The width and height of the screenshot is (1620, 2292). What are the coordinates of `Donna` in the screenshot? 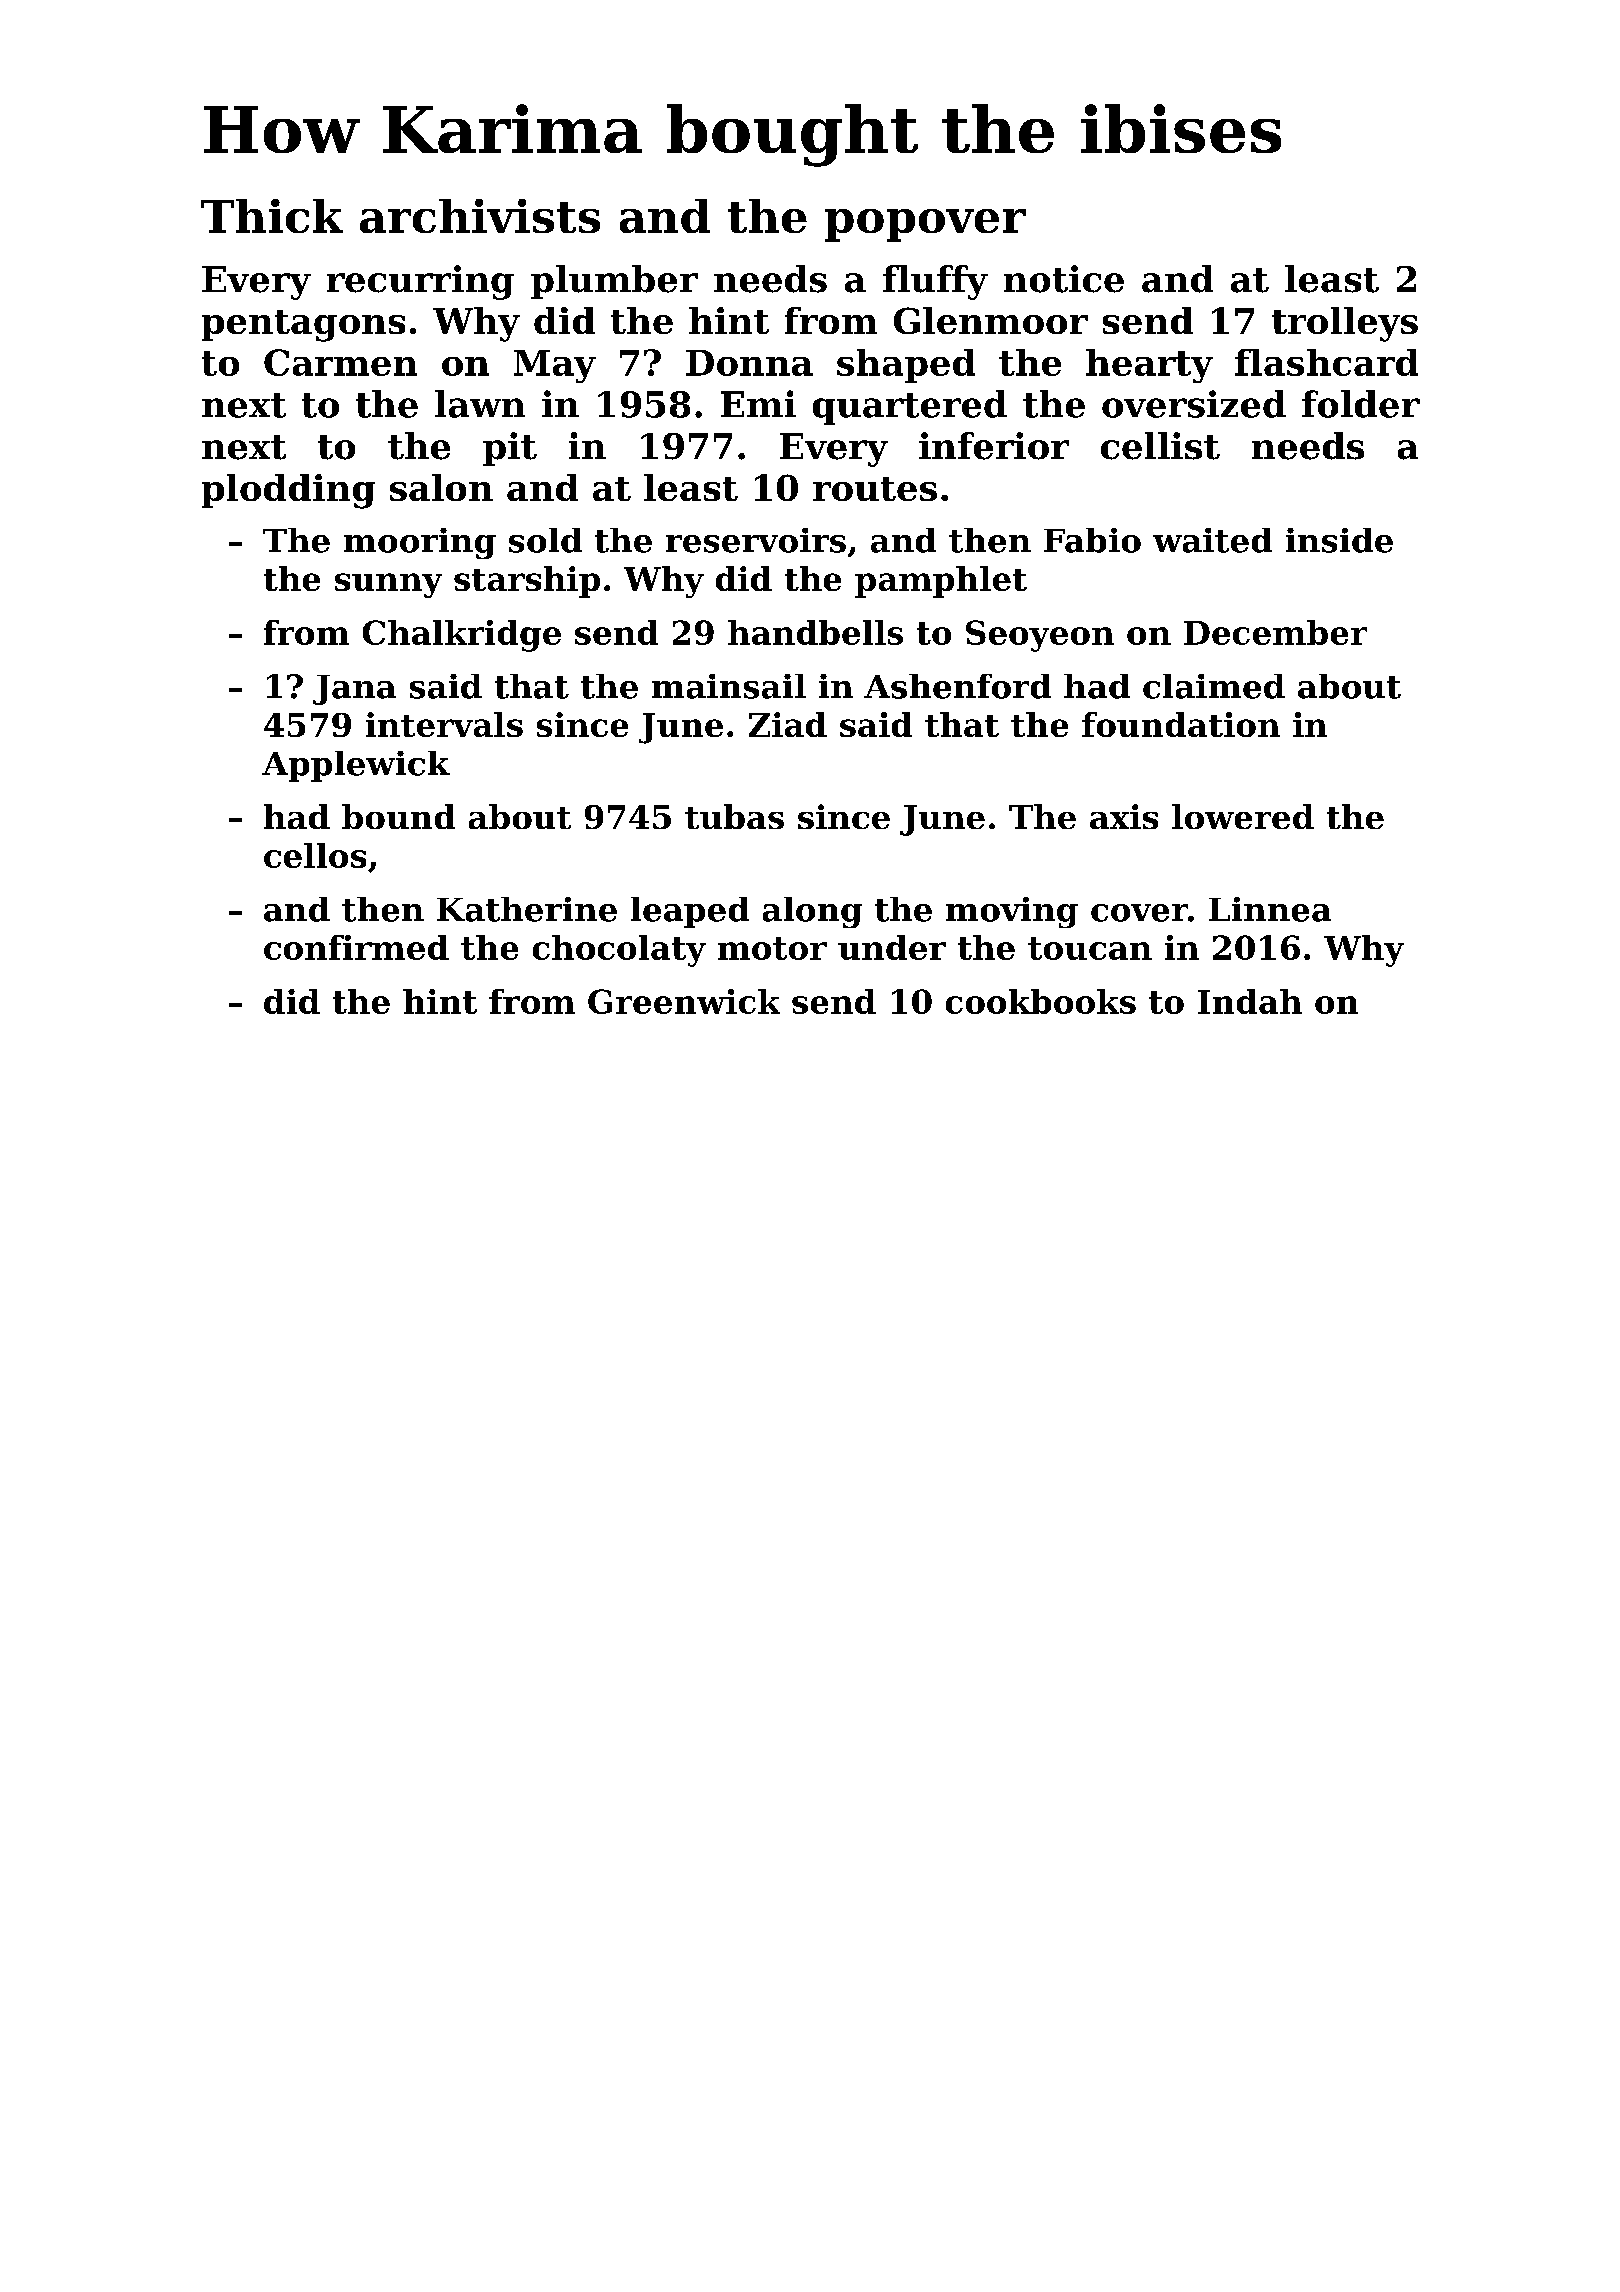 It's located at (749, 363).
